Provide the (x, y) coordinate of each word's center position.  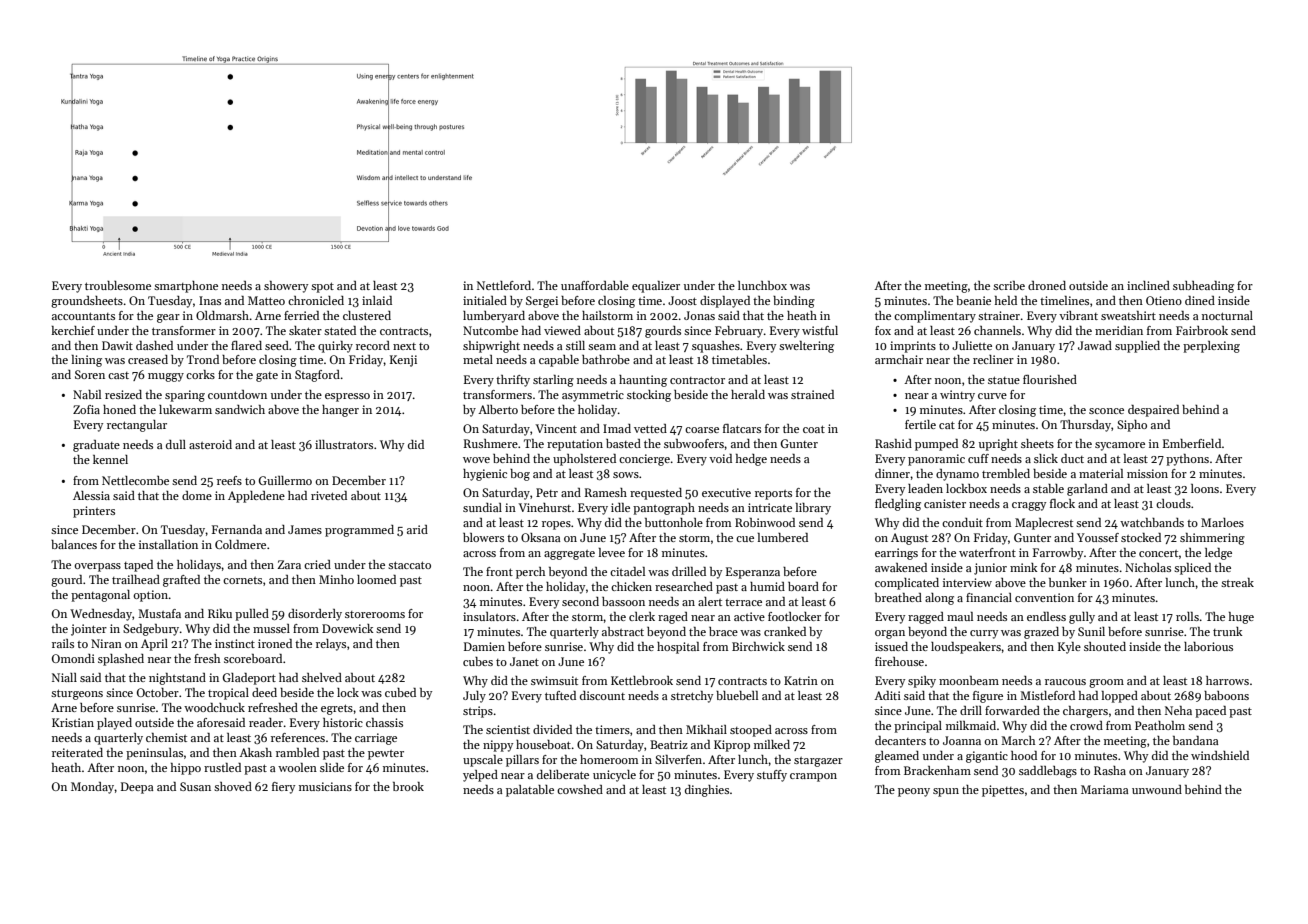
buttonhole (674, 522)
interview (967, 582)
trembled (1006, 473)
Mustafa (159, 613)
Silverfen (678, 759)
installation (168, 544)
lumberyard (494, 317)
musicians (325, 786)
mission (1147, 473)
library (813, 509)
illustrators (344, 444)
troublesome (118, 285)
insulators (489, 616)
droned (1047, 285)
